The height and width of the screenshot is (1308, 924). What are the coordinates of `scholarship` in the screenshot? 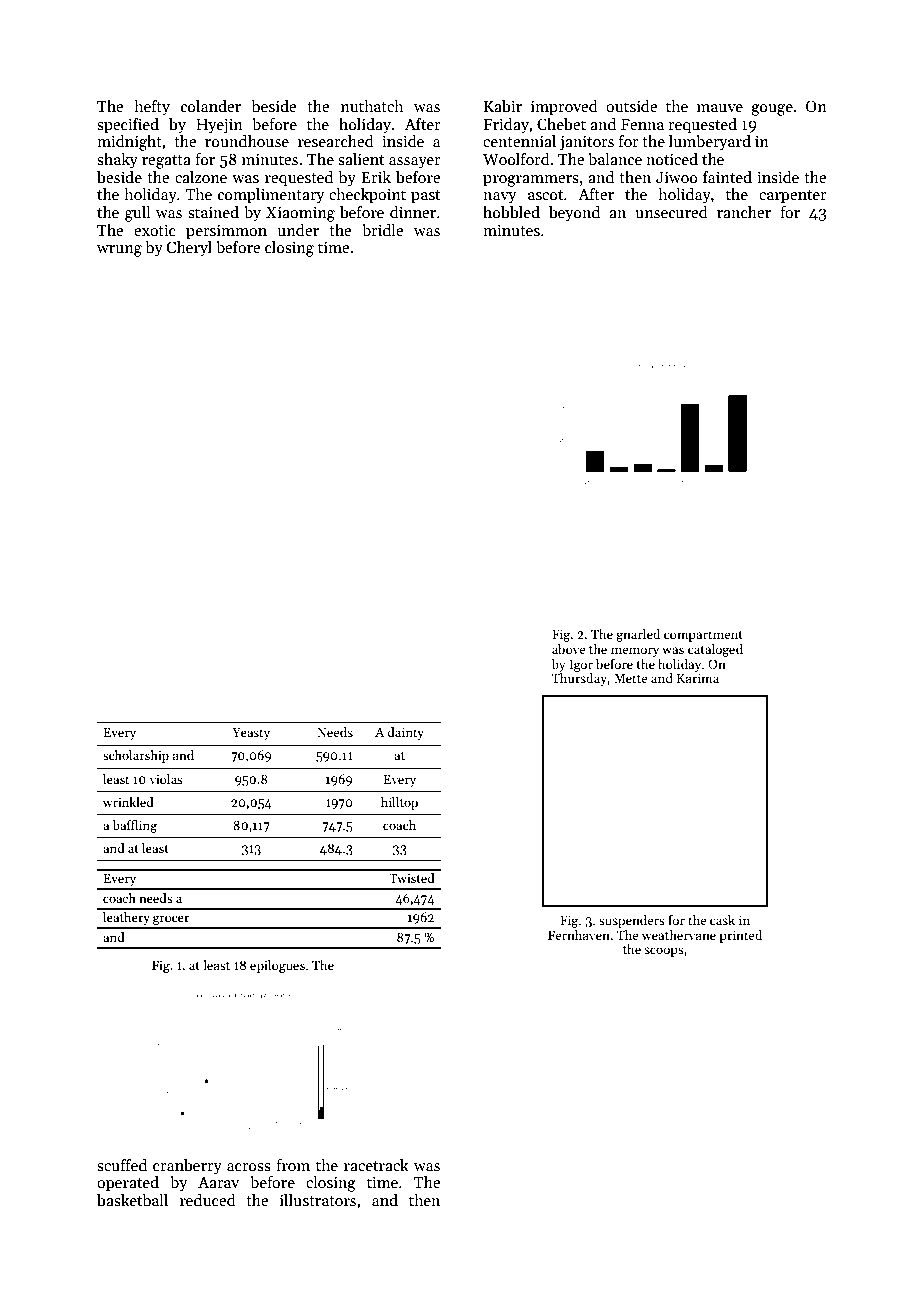 It's located at (136, 756).
